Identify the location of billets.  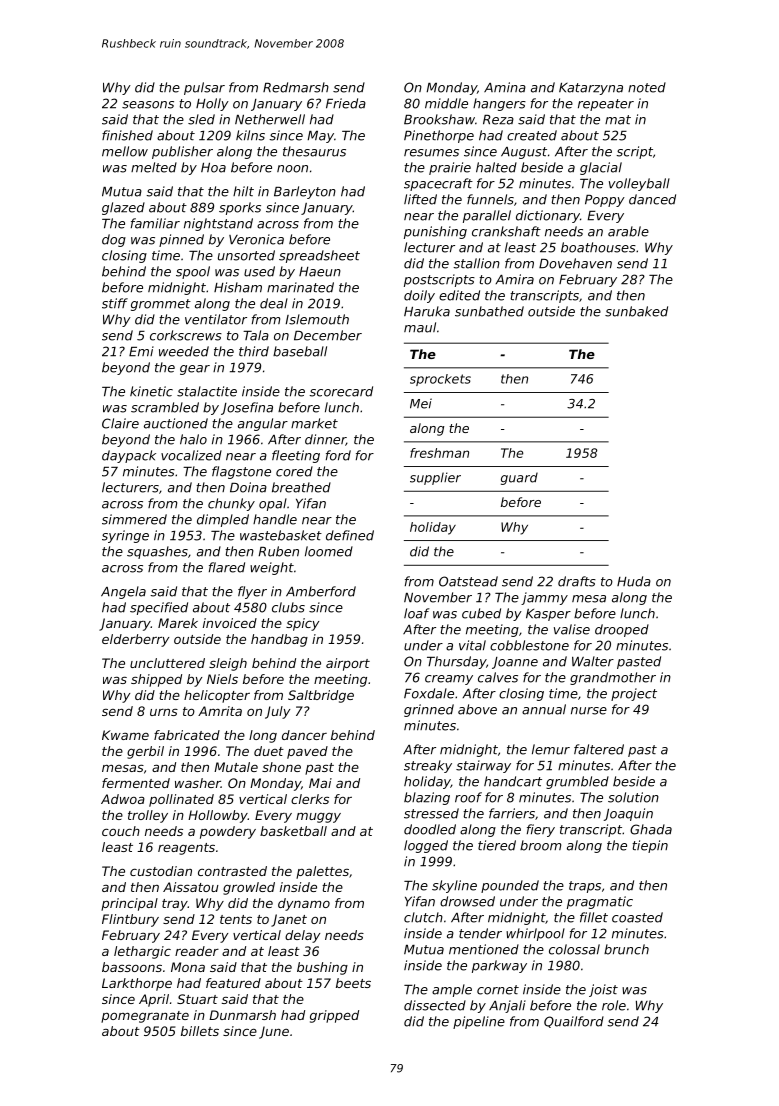
(200, 1031).
